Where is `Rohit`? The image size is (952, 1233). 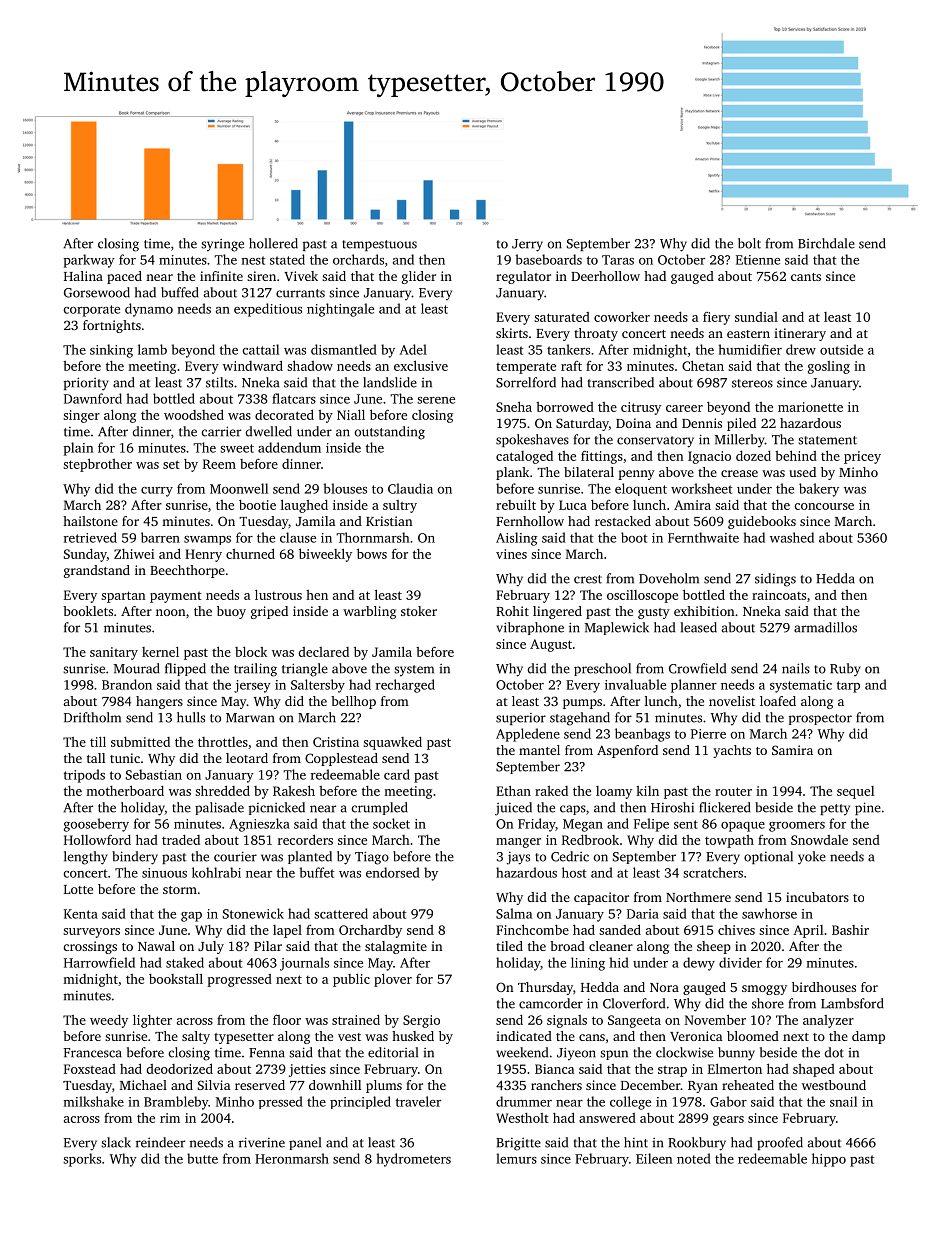
Rohit is located at coordinates (512, 611).
